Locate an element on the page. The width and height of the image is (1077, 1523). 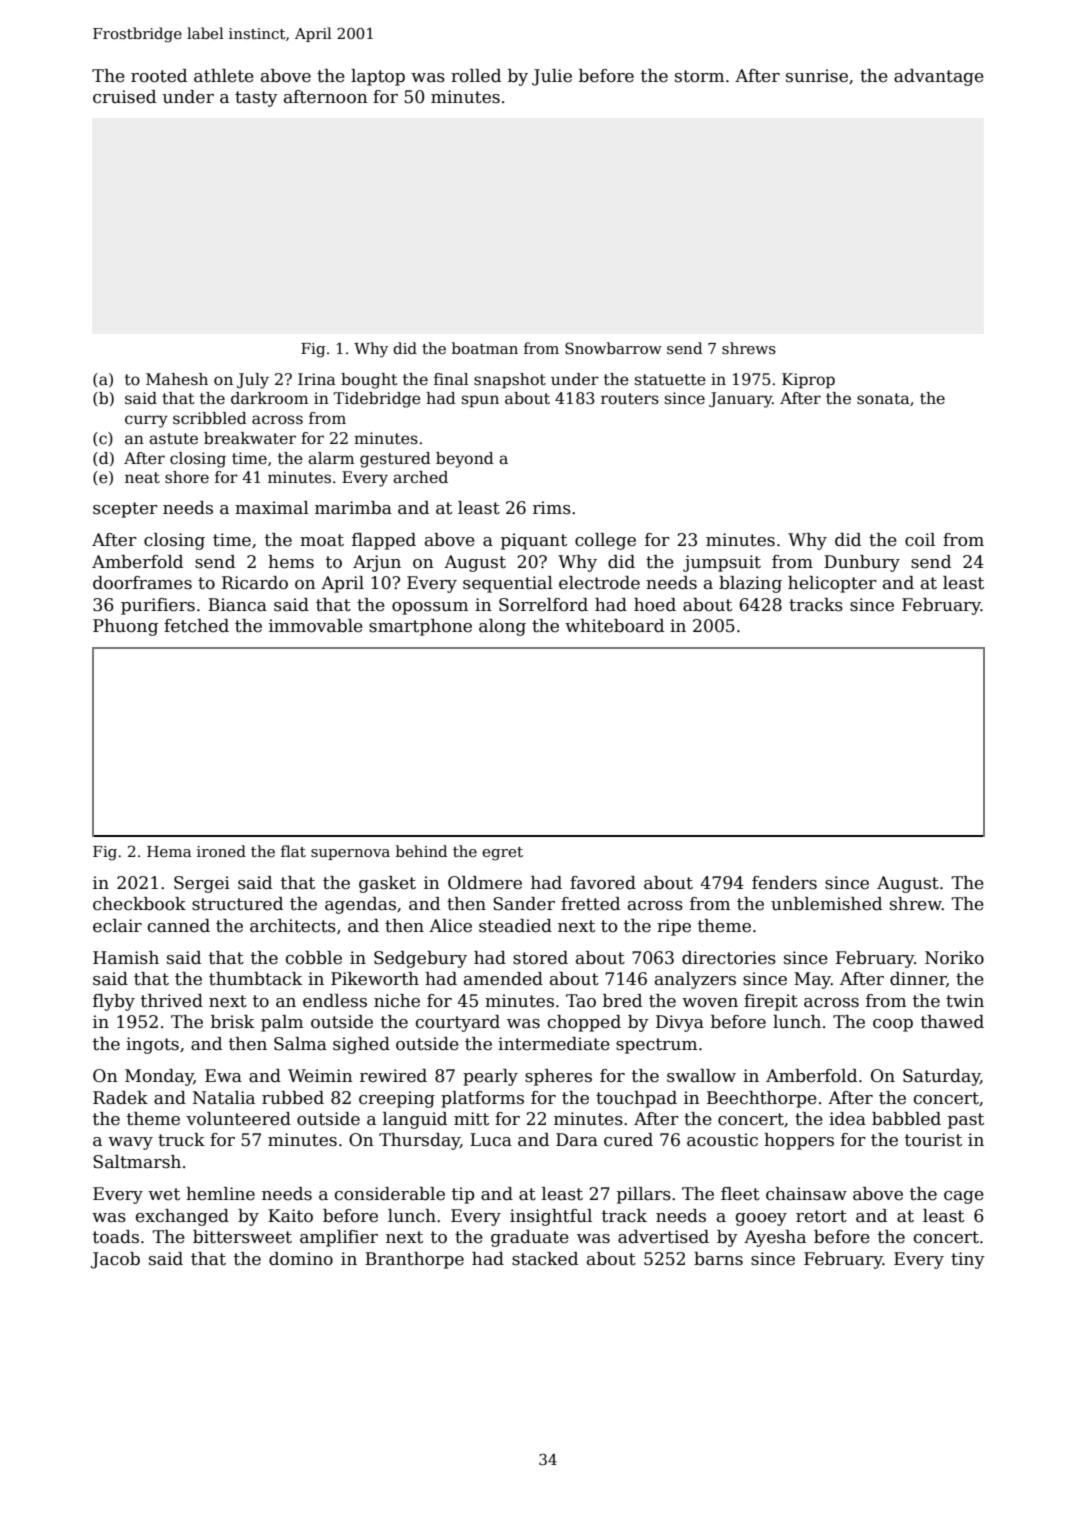
fenders is located at coordinates (784, 883).
